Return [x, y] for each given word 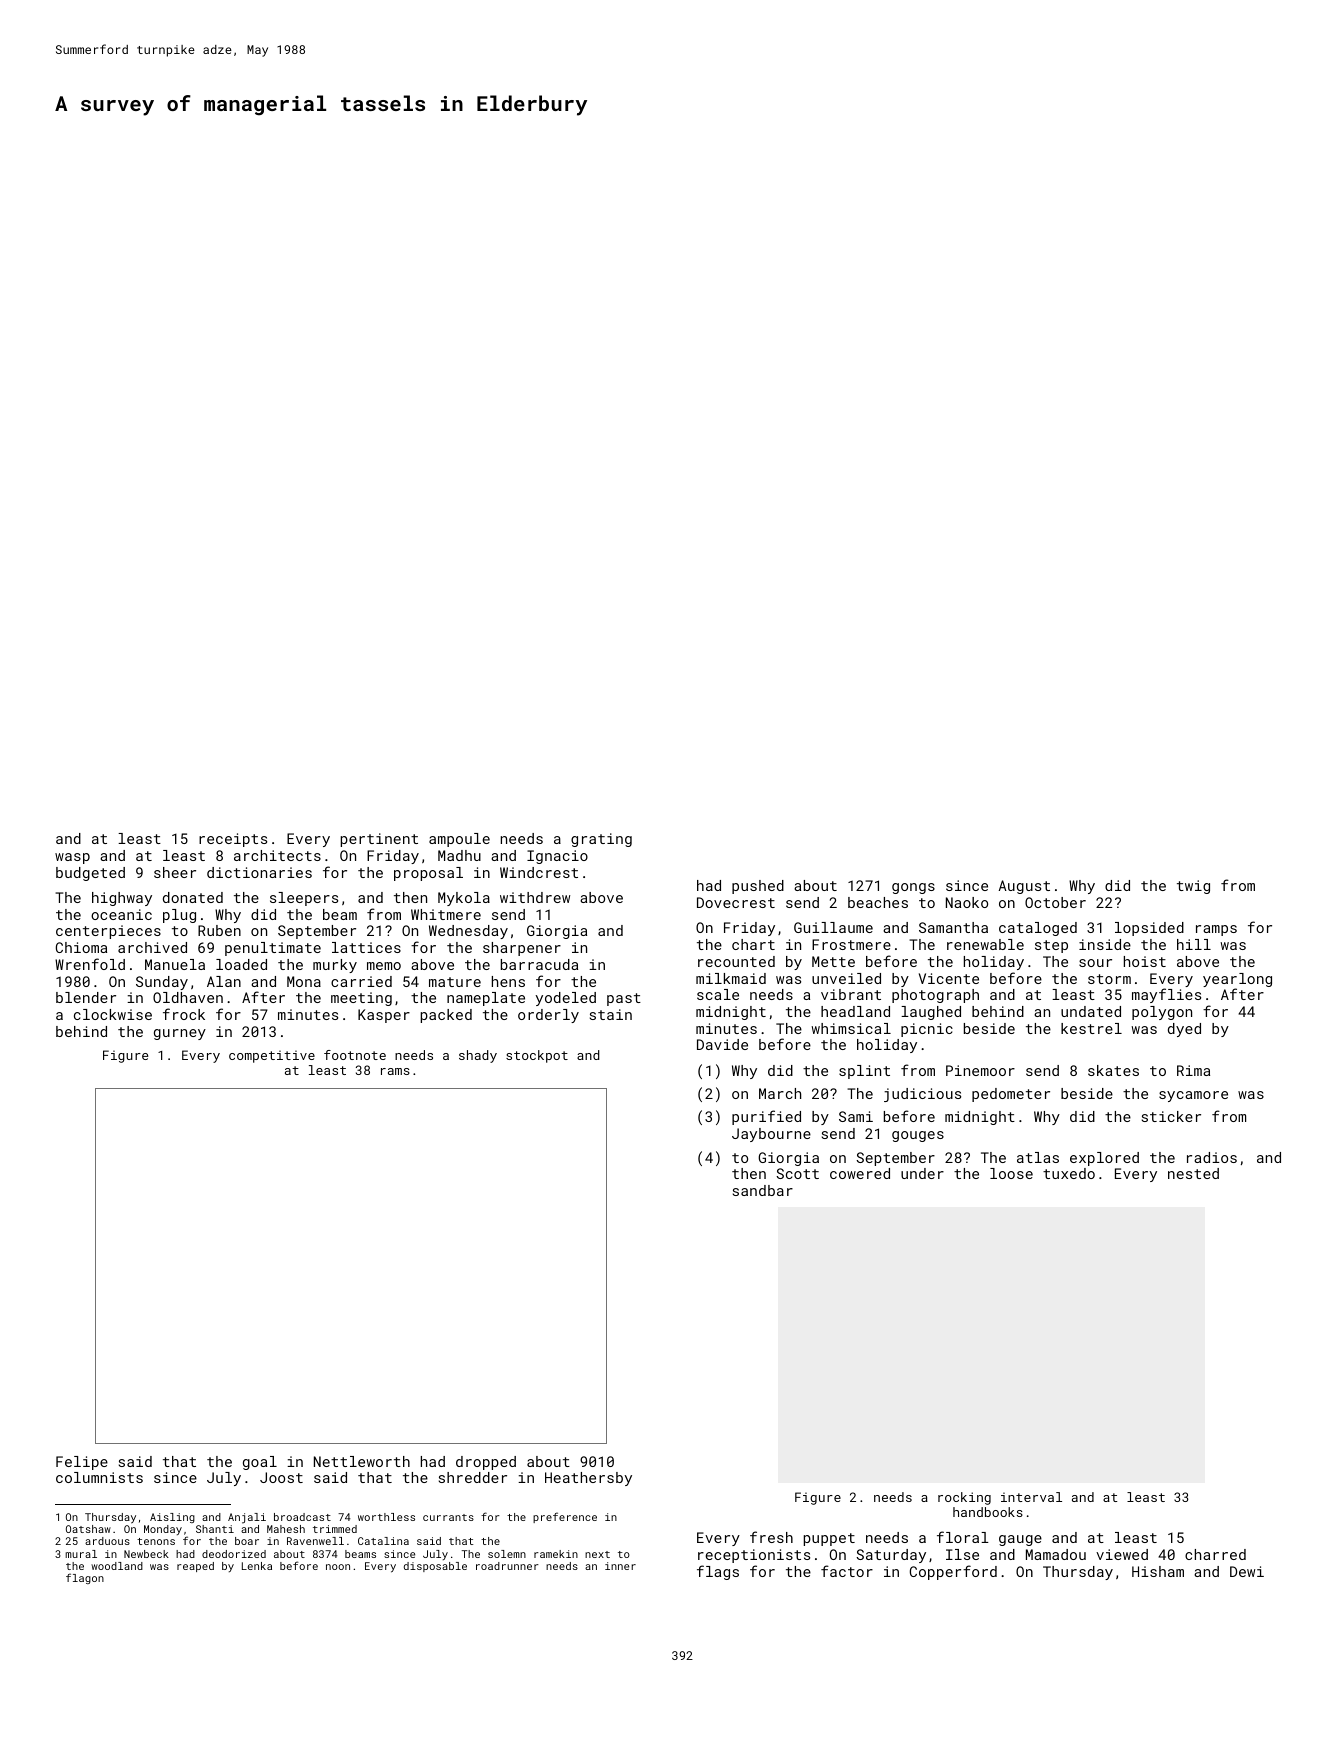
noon [338, 1567]
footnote [355, 1055]
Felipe [82, 1463]
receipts [233, 840]
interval [1031, 1497]
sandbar [763, 1190]
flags [718, 1572]
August [1024, 887]
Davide [722, 1044]
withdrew [535, 897]
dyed [1184, 1030]
